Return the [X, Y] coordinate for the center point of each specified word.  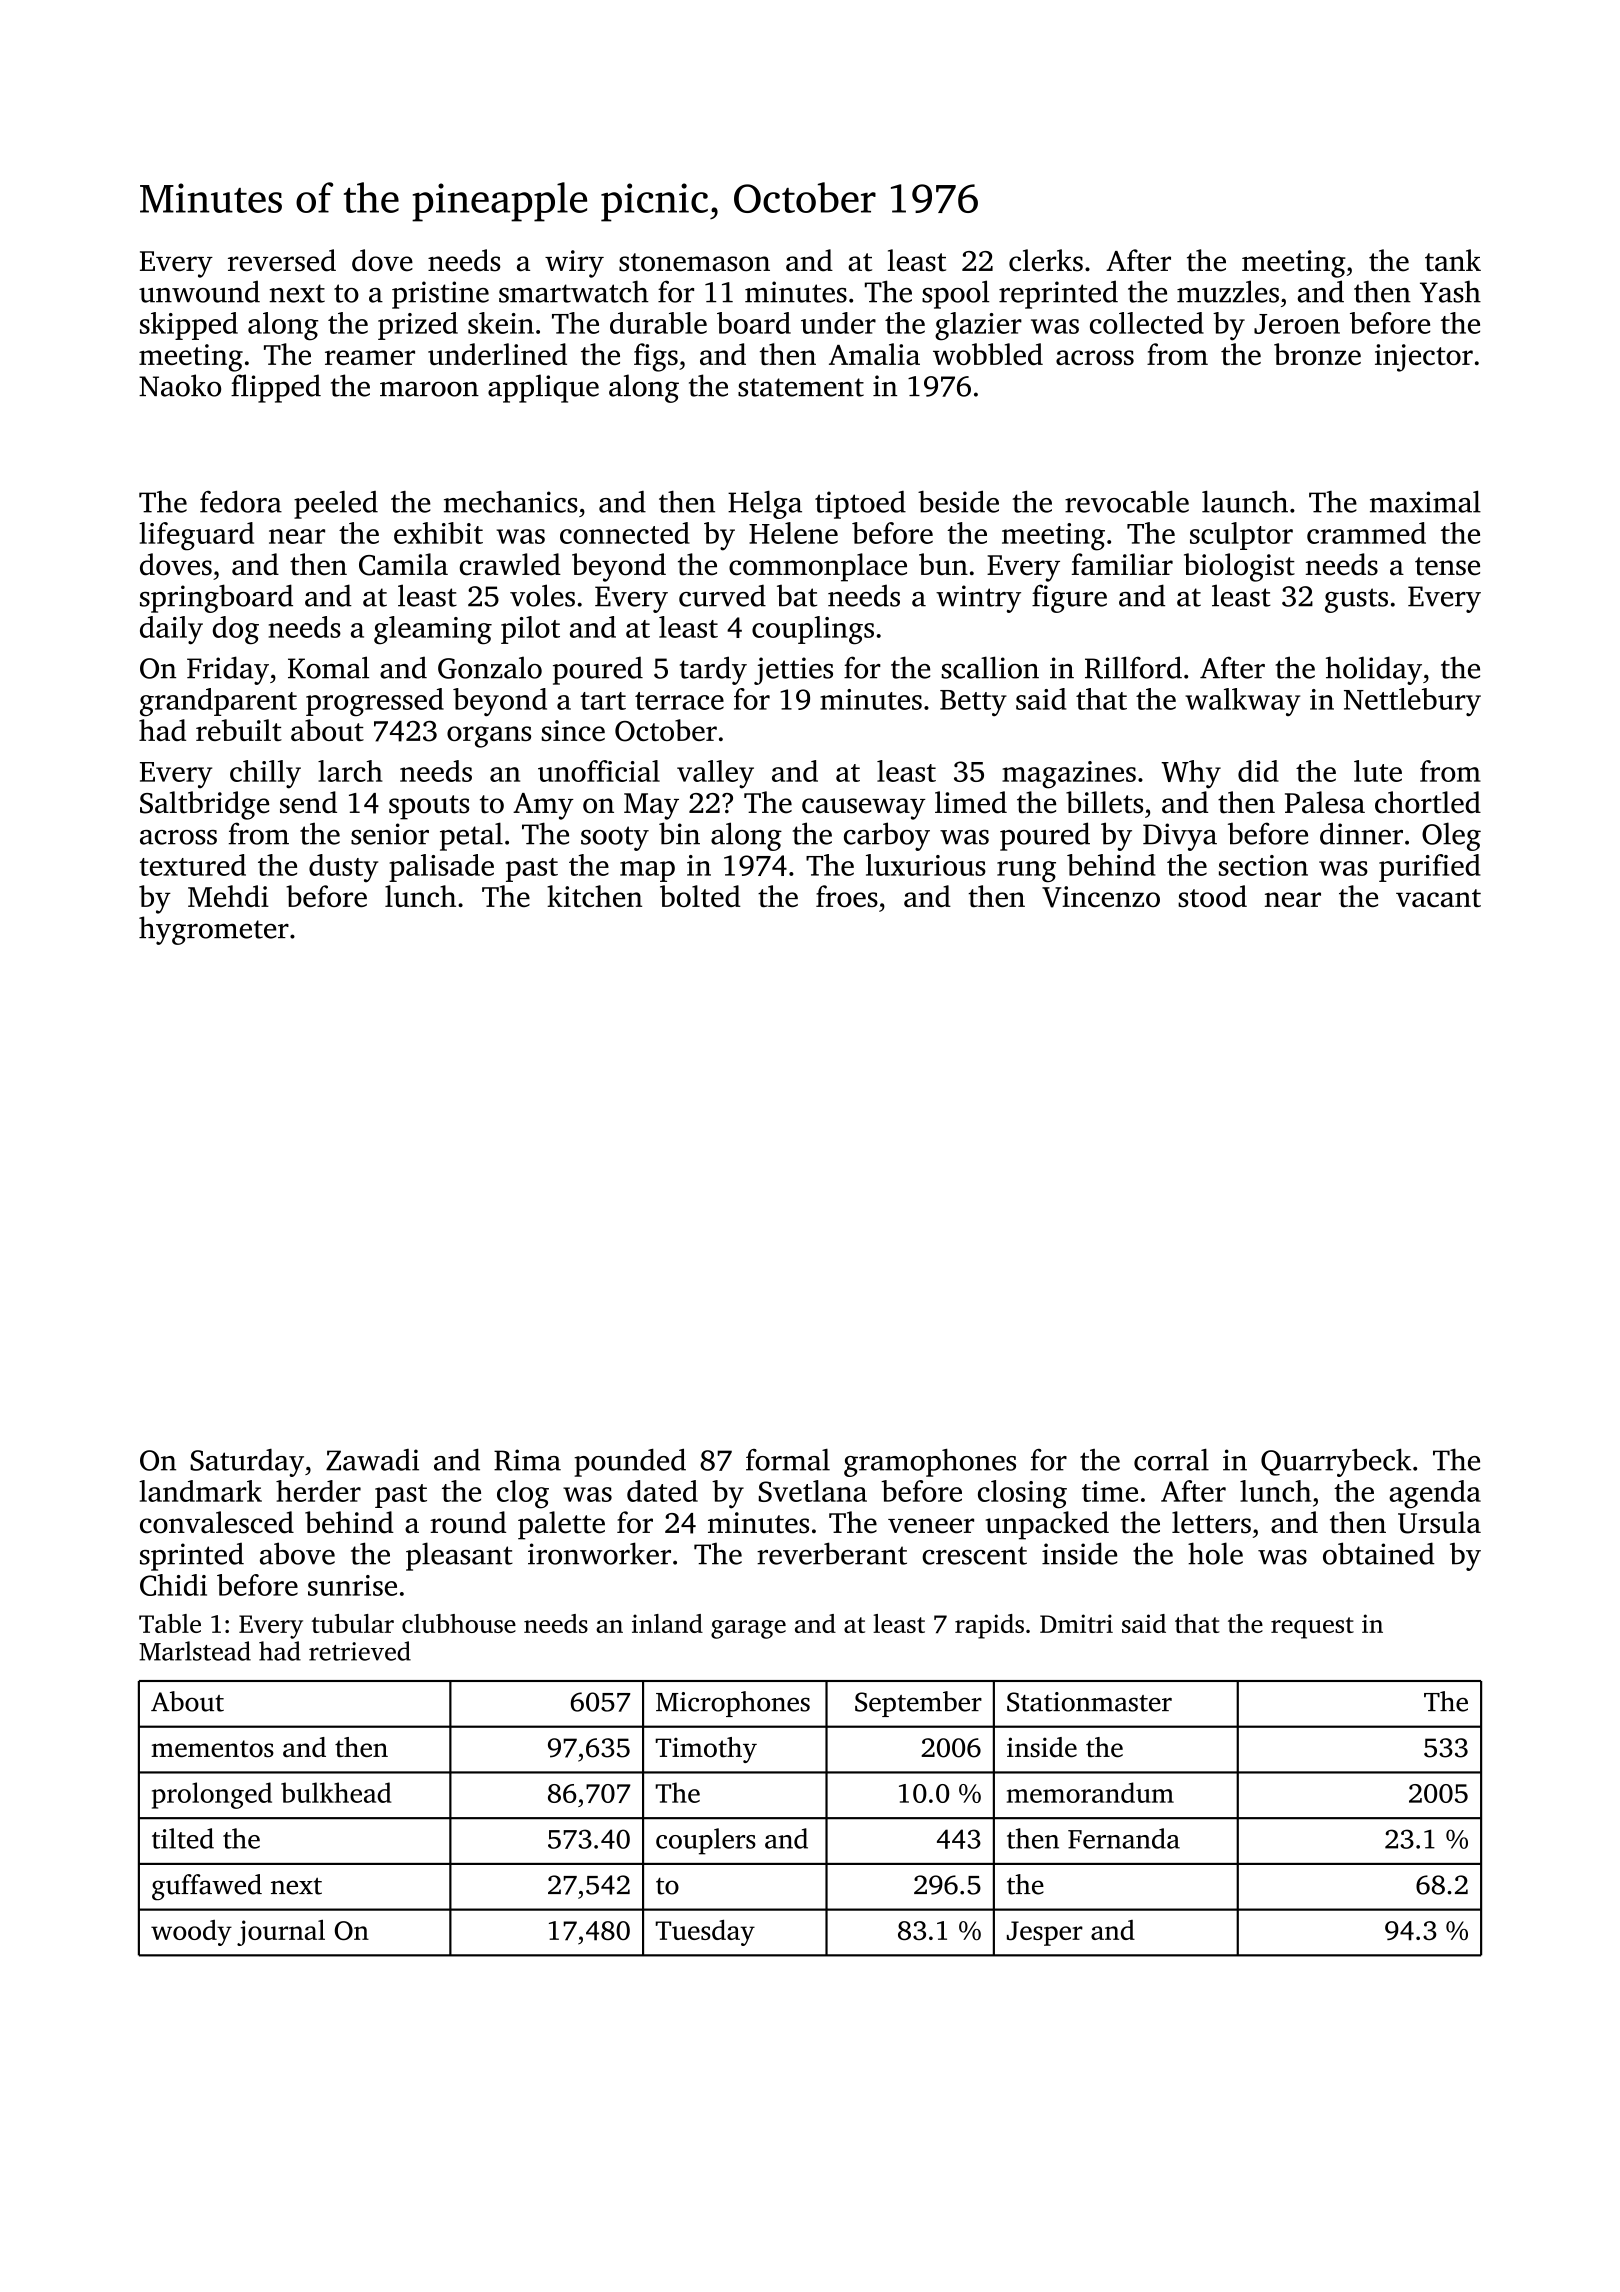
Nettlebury [1412, 702]
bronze [1317, 354]
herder [318, 1491]
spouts [429, 807]
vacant [1438, 898]
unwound [199, 291]
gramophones [930, 1463]
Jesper [1045, 1933]
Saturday [247, 1463]
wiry [574, 264]
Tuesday [705, 1933]
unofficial [599, 771]
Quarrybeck [1336, 1462]
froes [847, 896]
